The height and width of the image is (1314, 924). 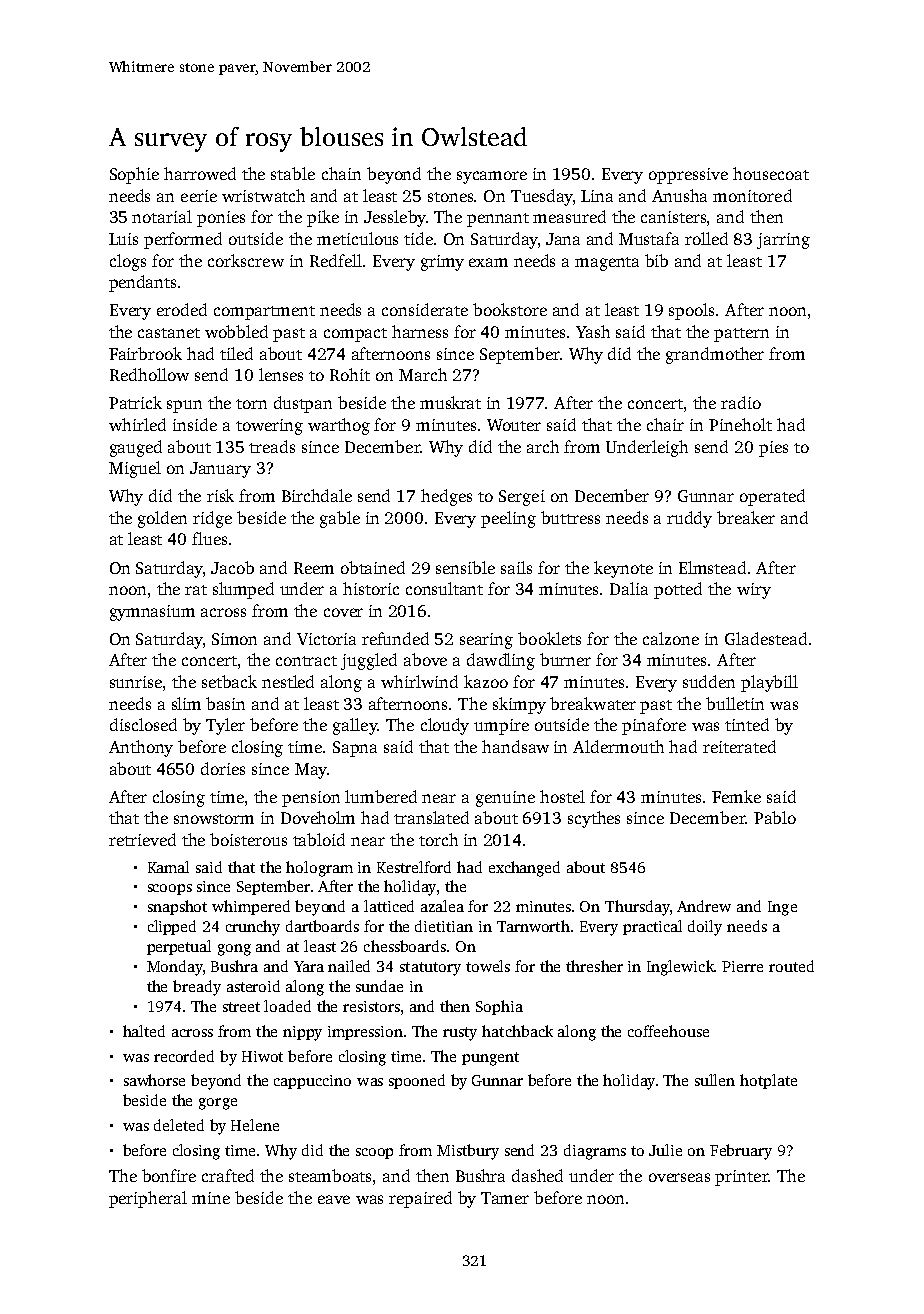 I want to click on wiry, so click(x=754, y=591).
